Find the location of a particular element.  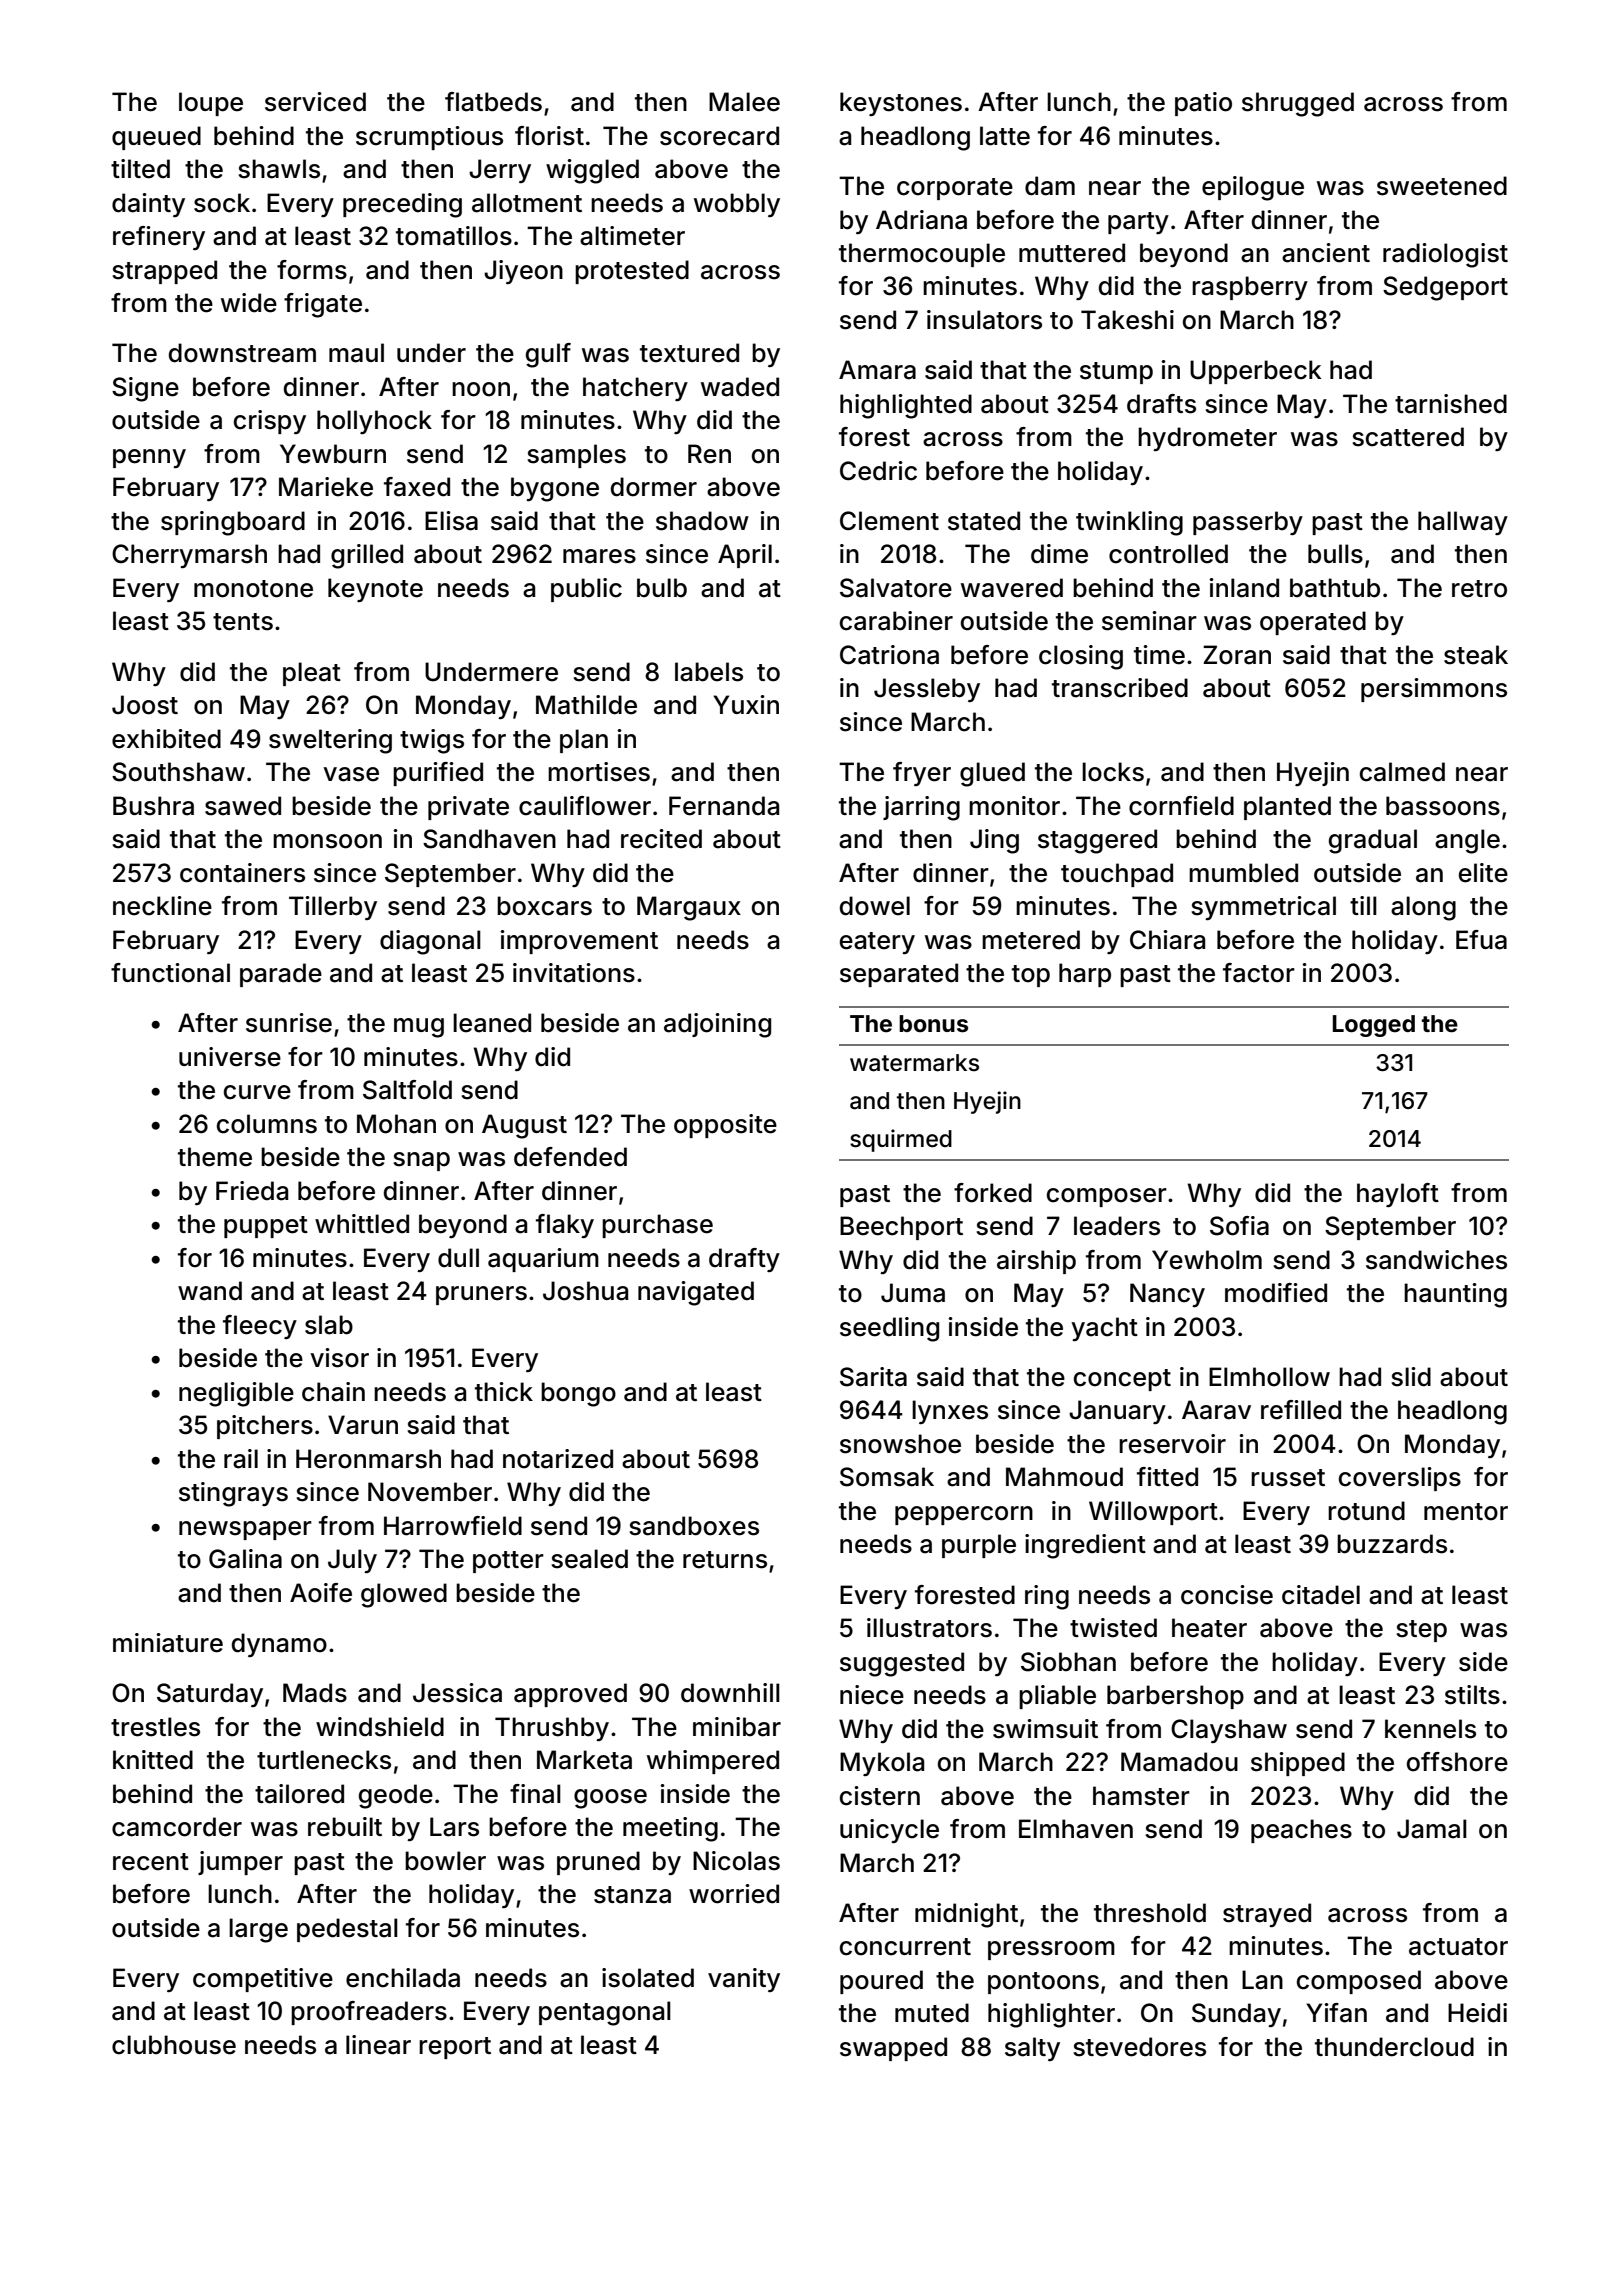

refilled is located at coordinates (1301, 1410).
